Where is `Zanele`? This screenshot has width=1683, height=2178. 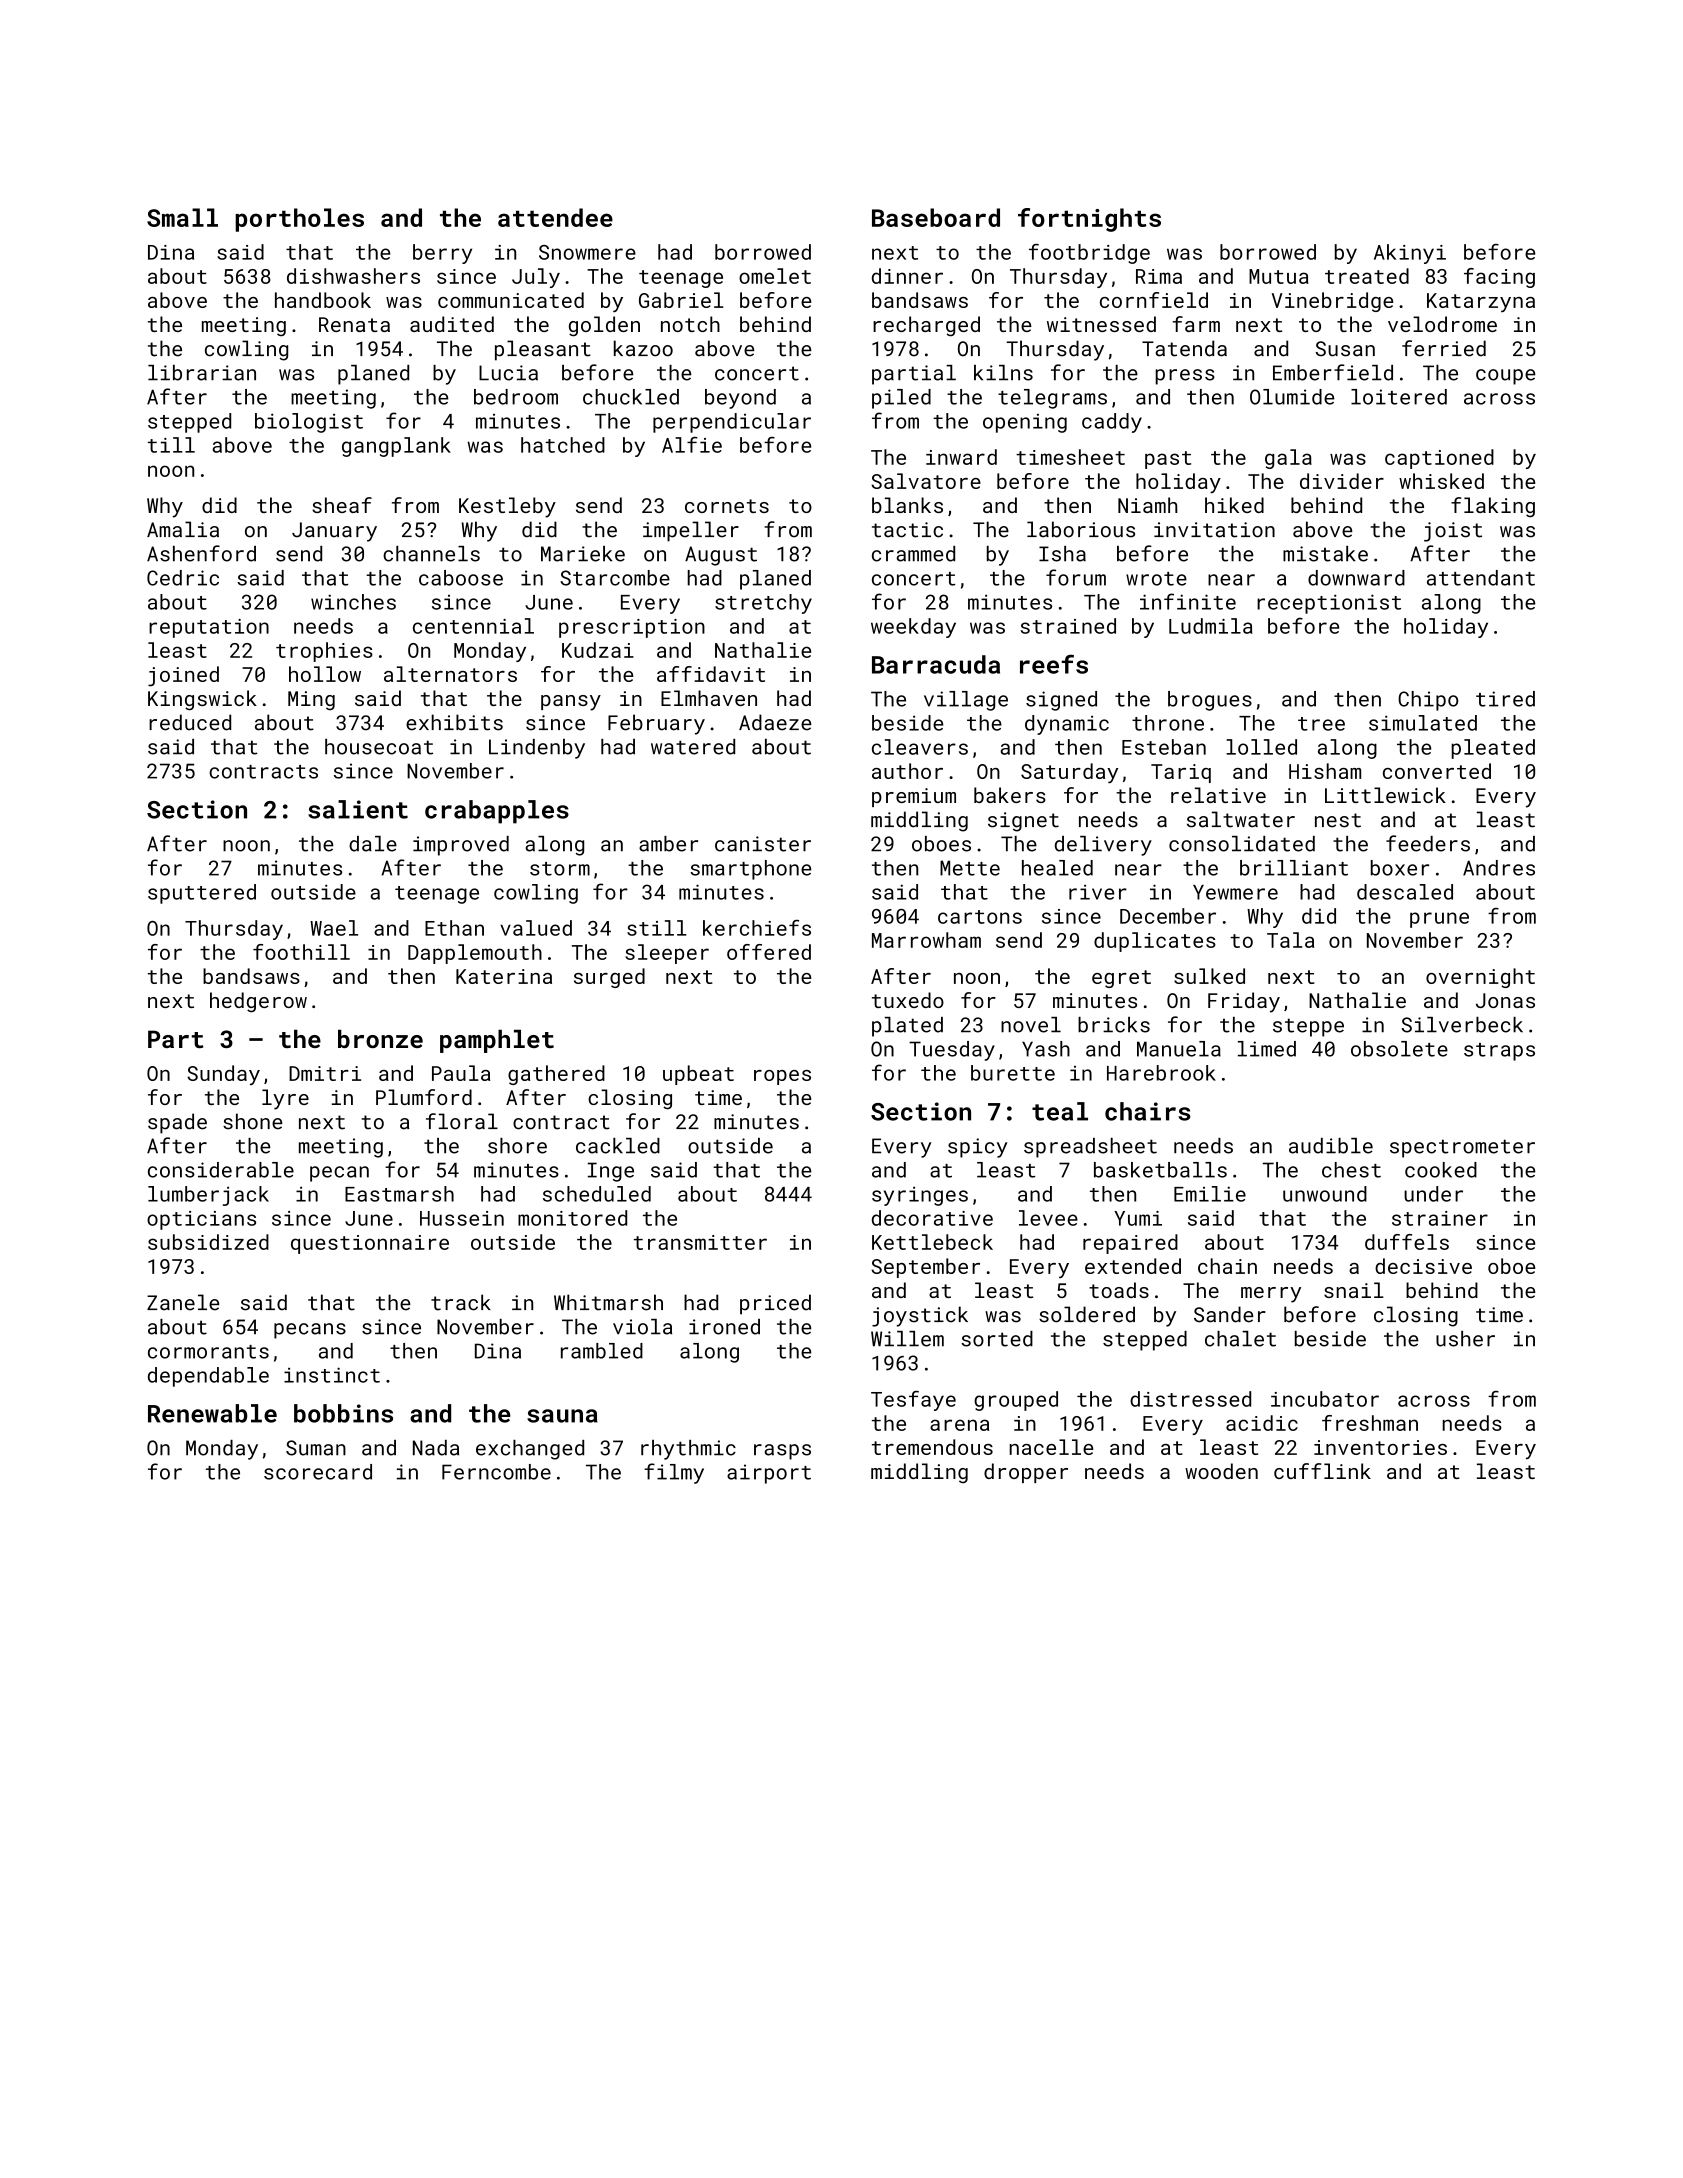
Zanele is located at coordinates (183, 1302).
